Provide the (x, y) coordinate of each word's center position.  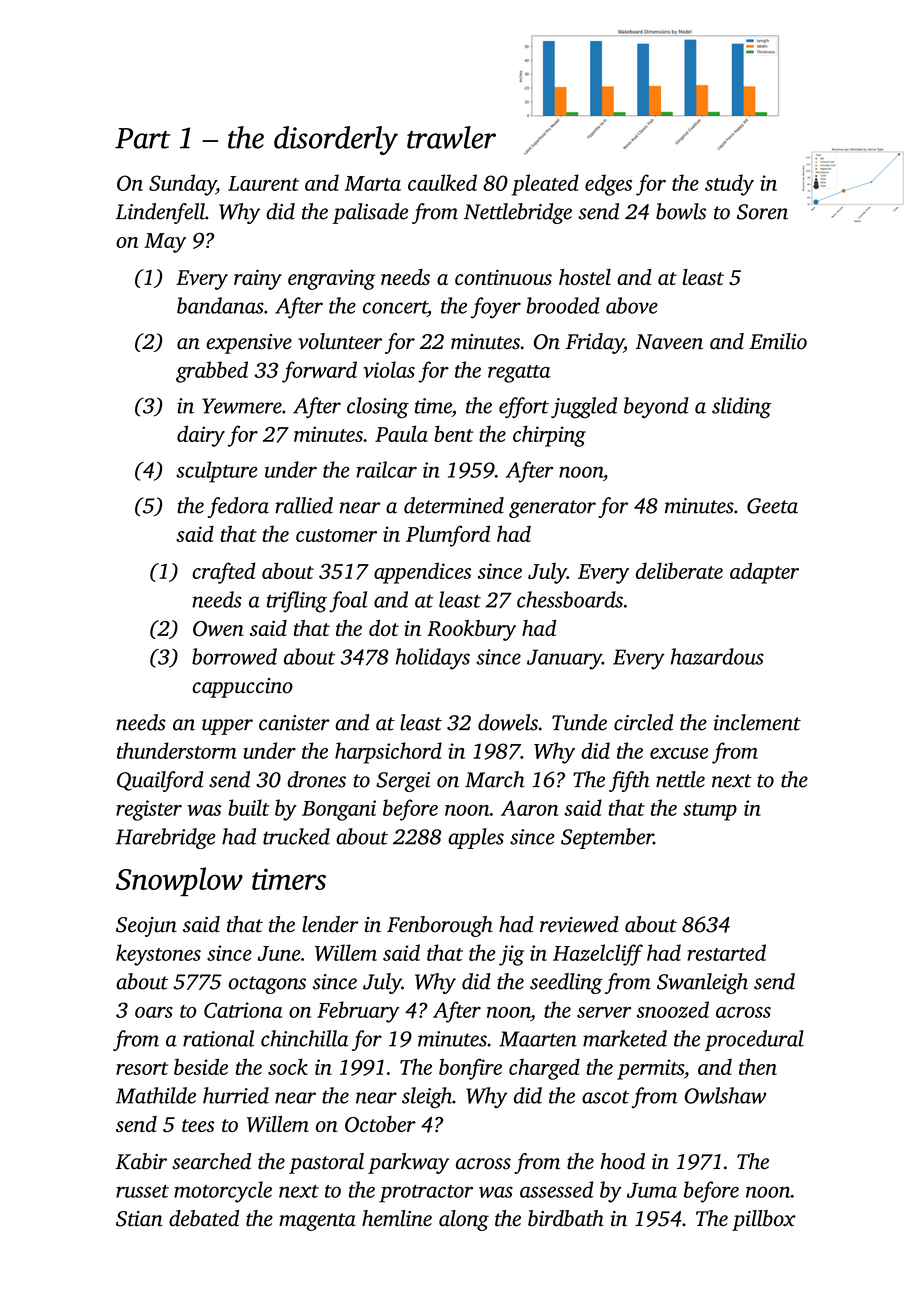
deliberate (679, 570)
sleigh (427, 1098)
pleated (545, 185)
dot (384, 628)
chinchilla (304, 1038)
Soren (762, 212)
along (464, 1220)
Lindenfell (160, 213)
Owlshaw (725, 1095)
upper (227, 727)
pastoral (326, 1163)
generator (552, 509)
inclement (757, 722)
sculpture (217, 472)
